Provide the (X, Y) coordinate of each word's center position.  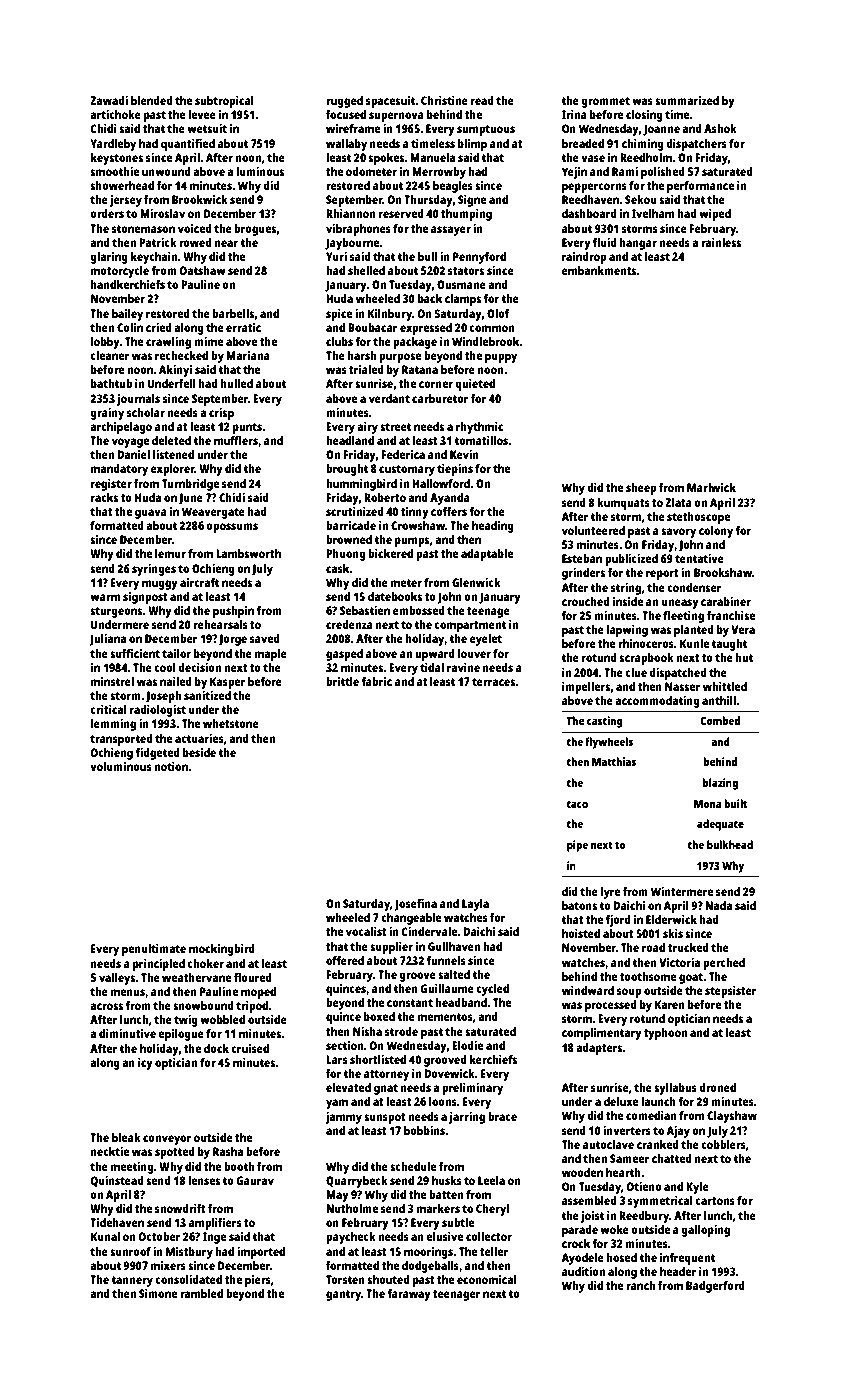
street (395, 427)
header (678, 1271)
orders (107, 213)
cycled (492, 990)
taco (577, 804)
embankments (599, 270)
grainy (107, 414)
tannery (132, 1281)
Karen (670, 1004)
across (106, 1006)
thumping (466, 215)
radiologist (158, 711)
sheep (641, 489)
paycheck (351, 1238)
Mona (707, 804)
